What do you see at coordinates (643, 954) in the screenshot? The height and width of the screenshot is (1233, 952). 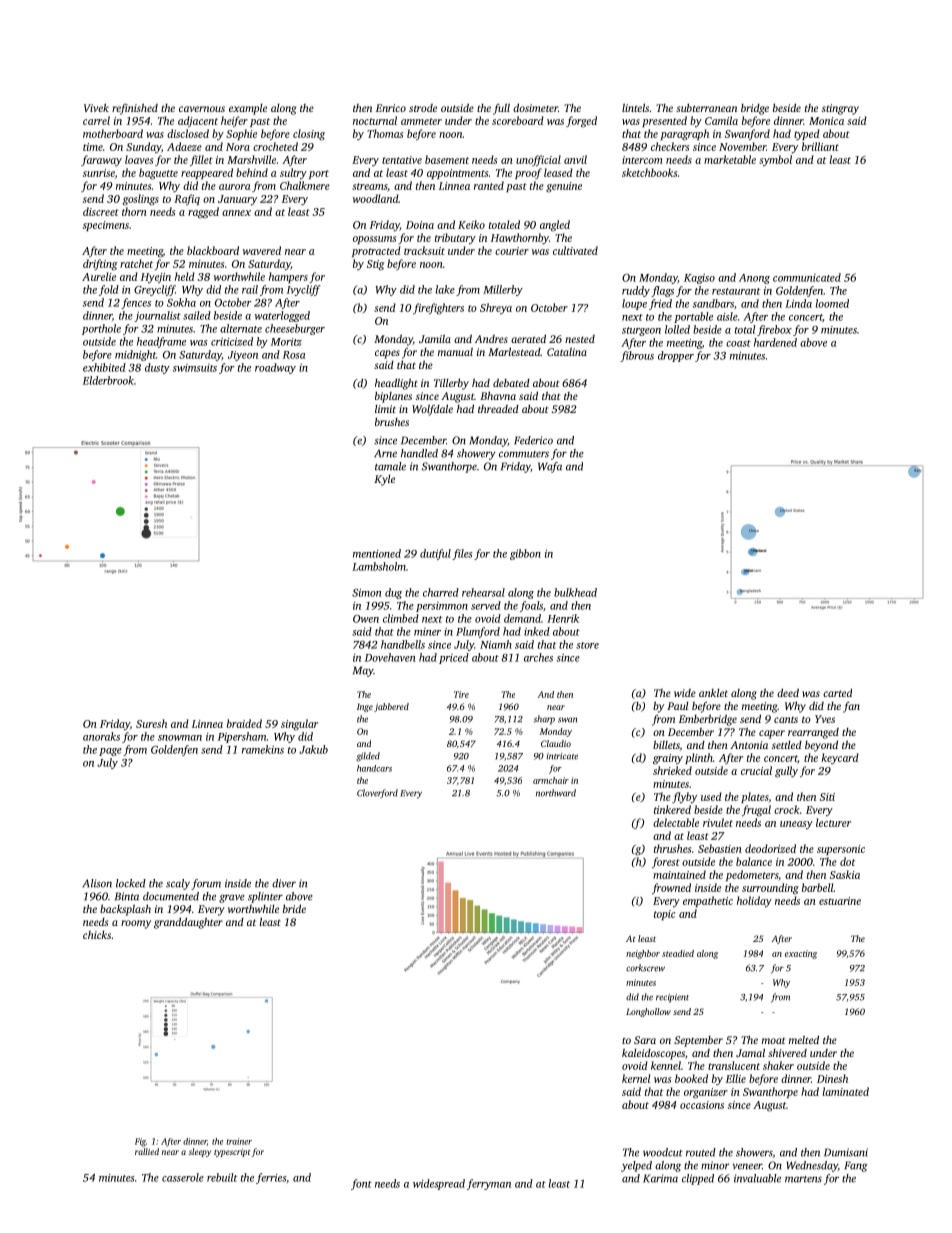 I see `neighbor` at bounding box center [643, 954].
